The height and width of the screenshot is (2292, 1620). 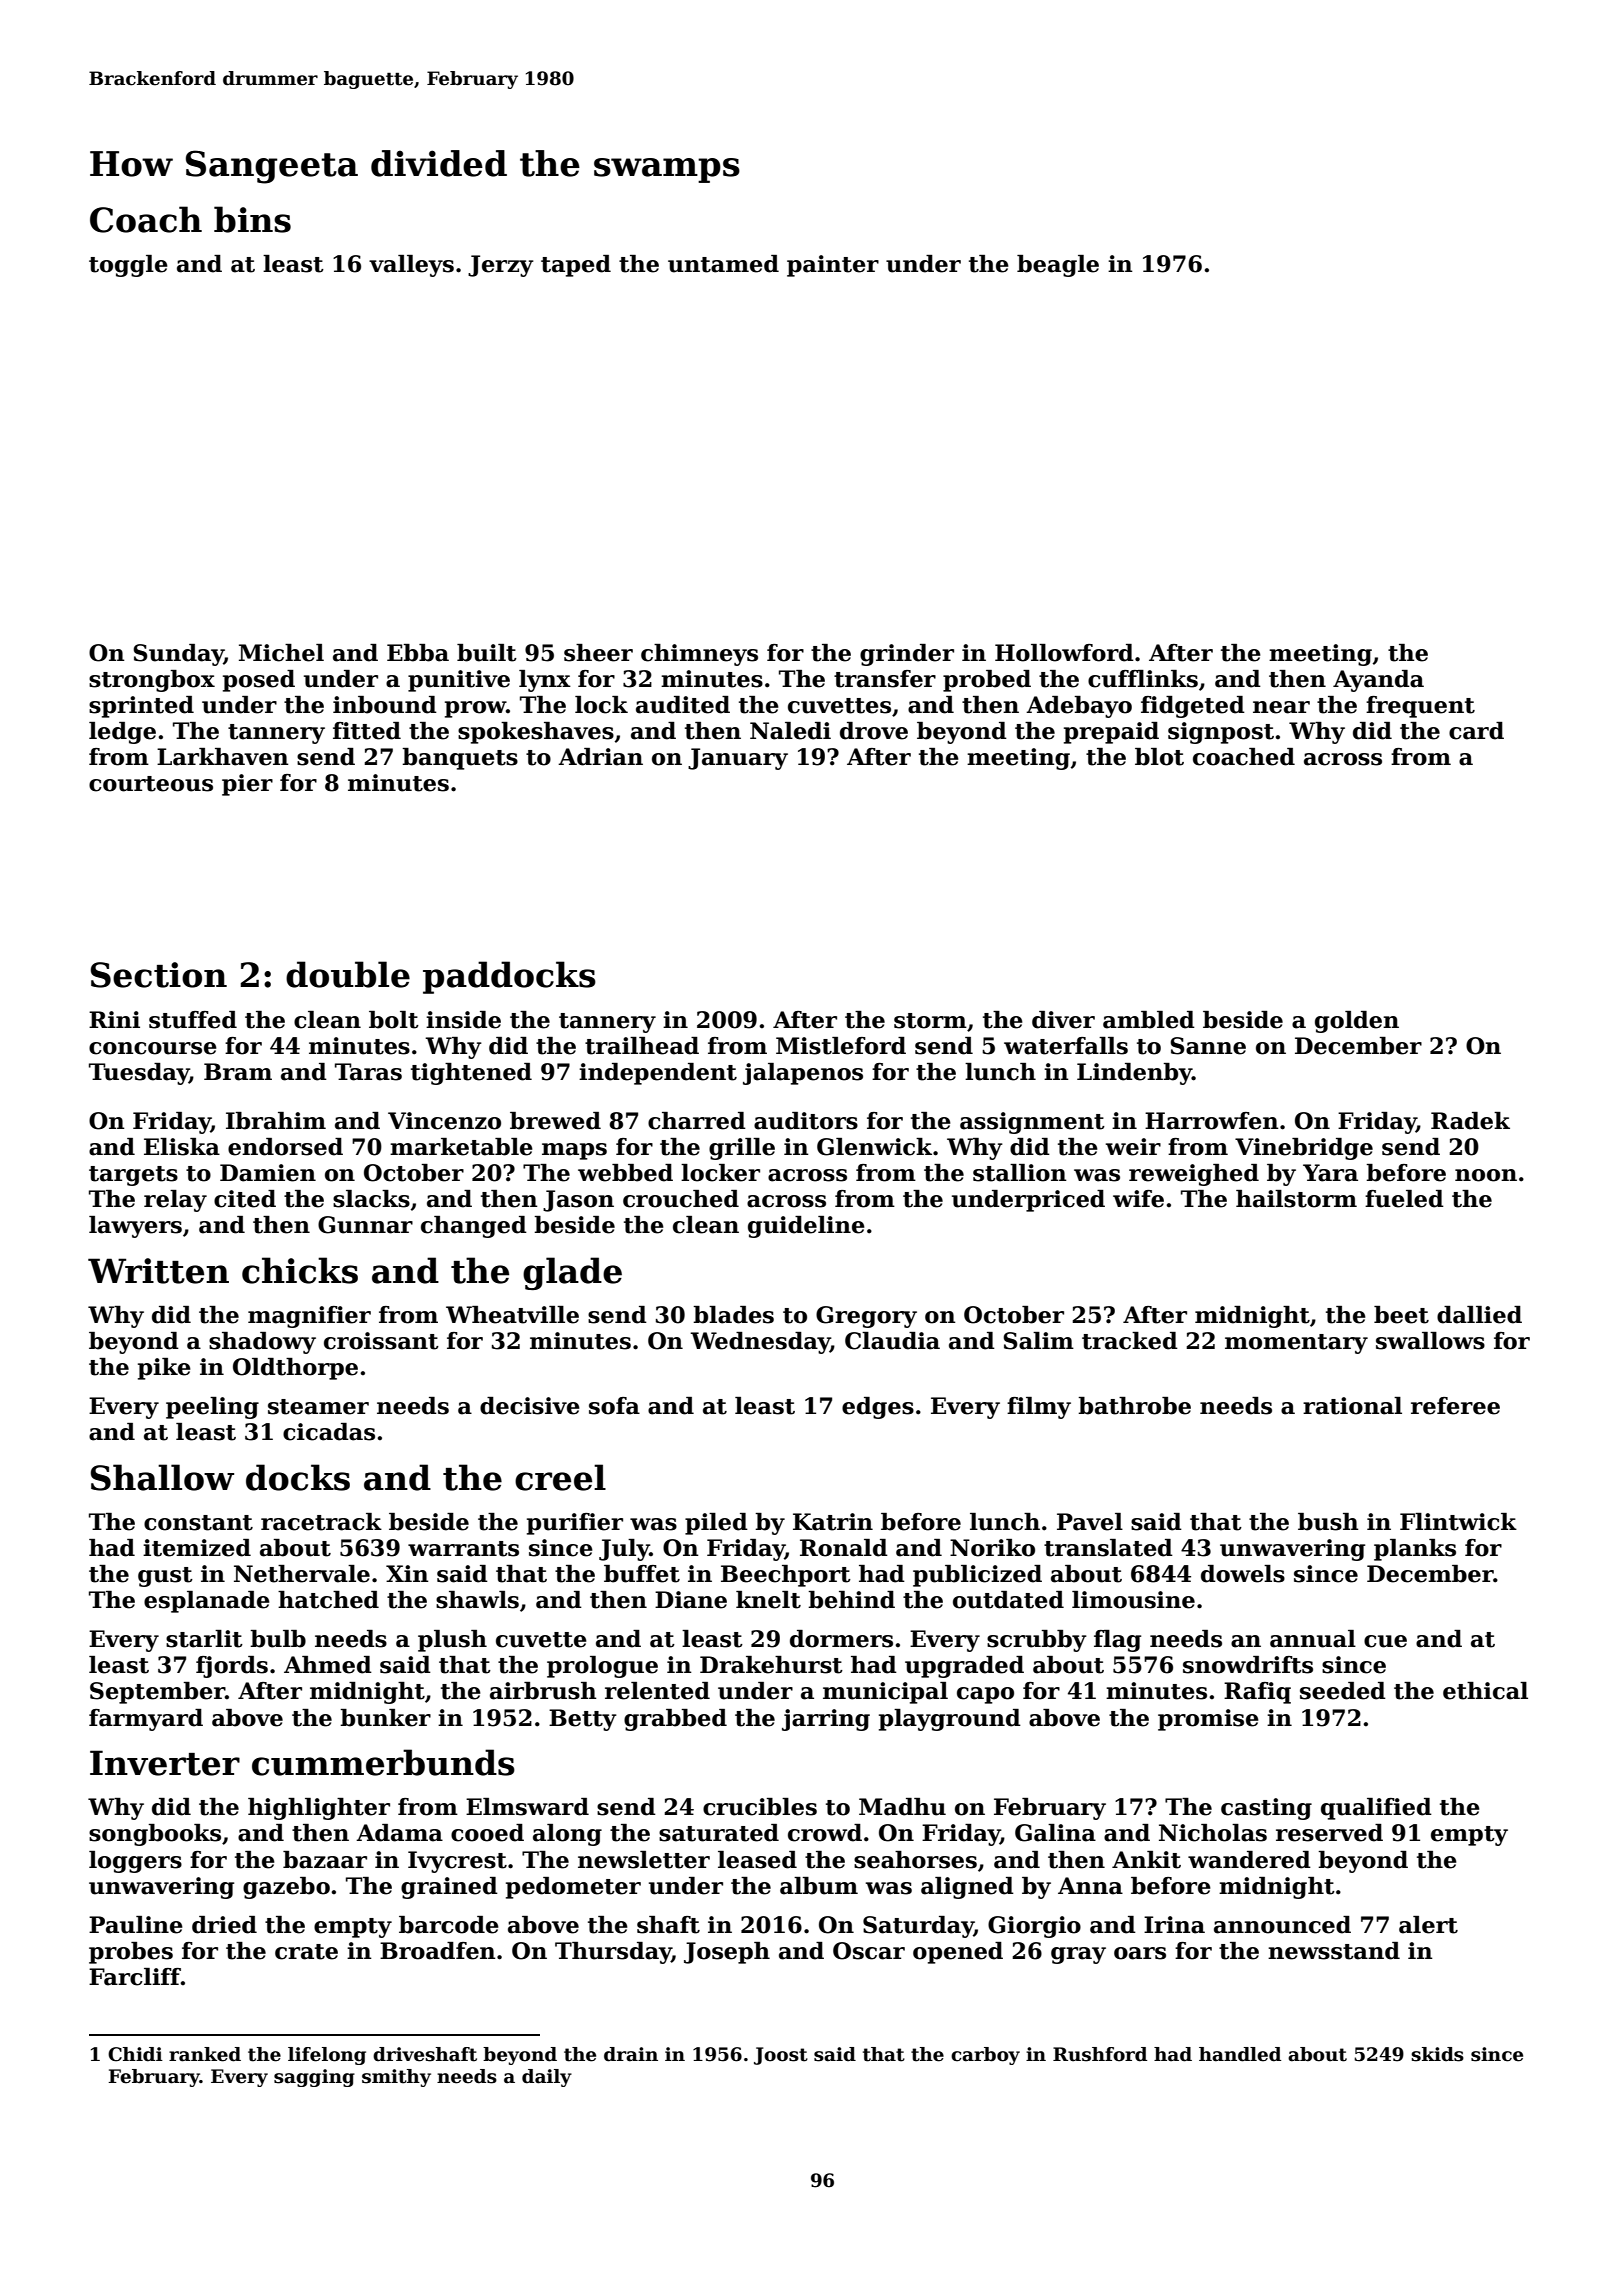 I want to click on blot, so click(x=1159, y=757).
